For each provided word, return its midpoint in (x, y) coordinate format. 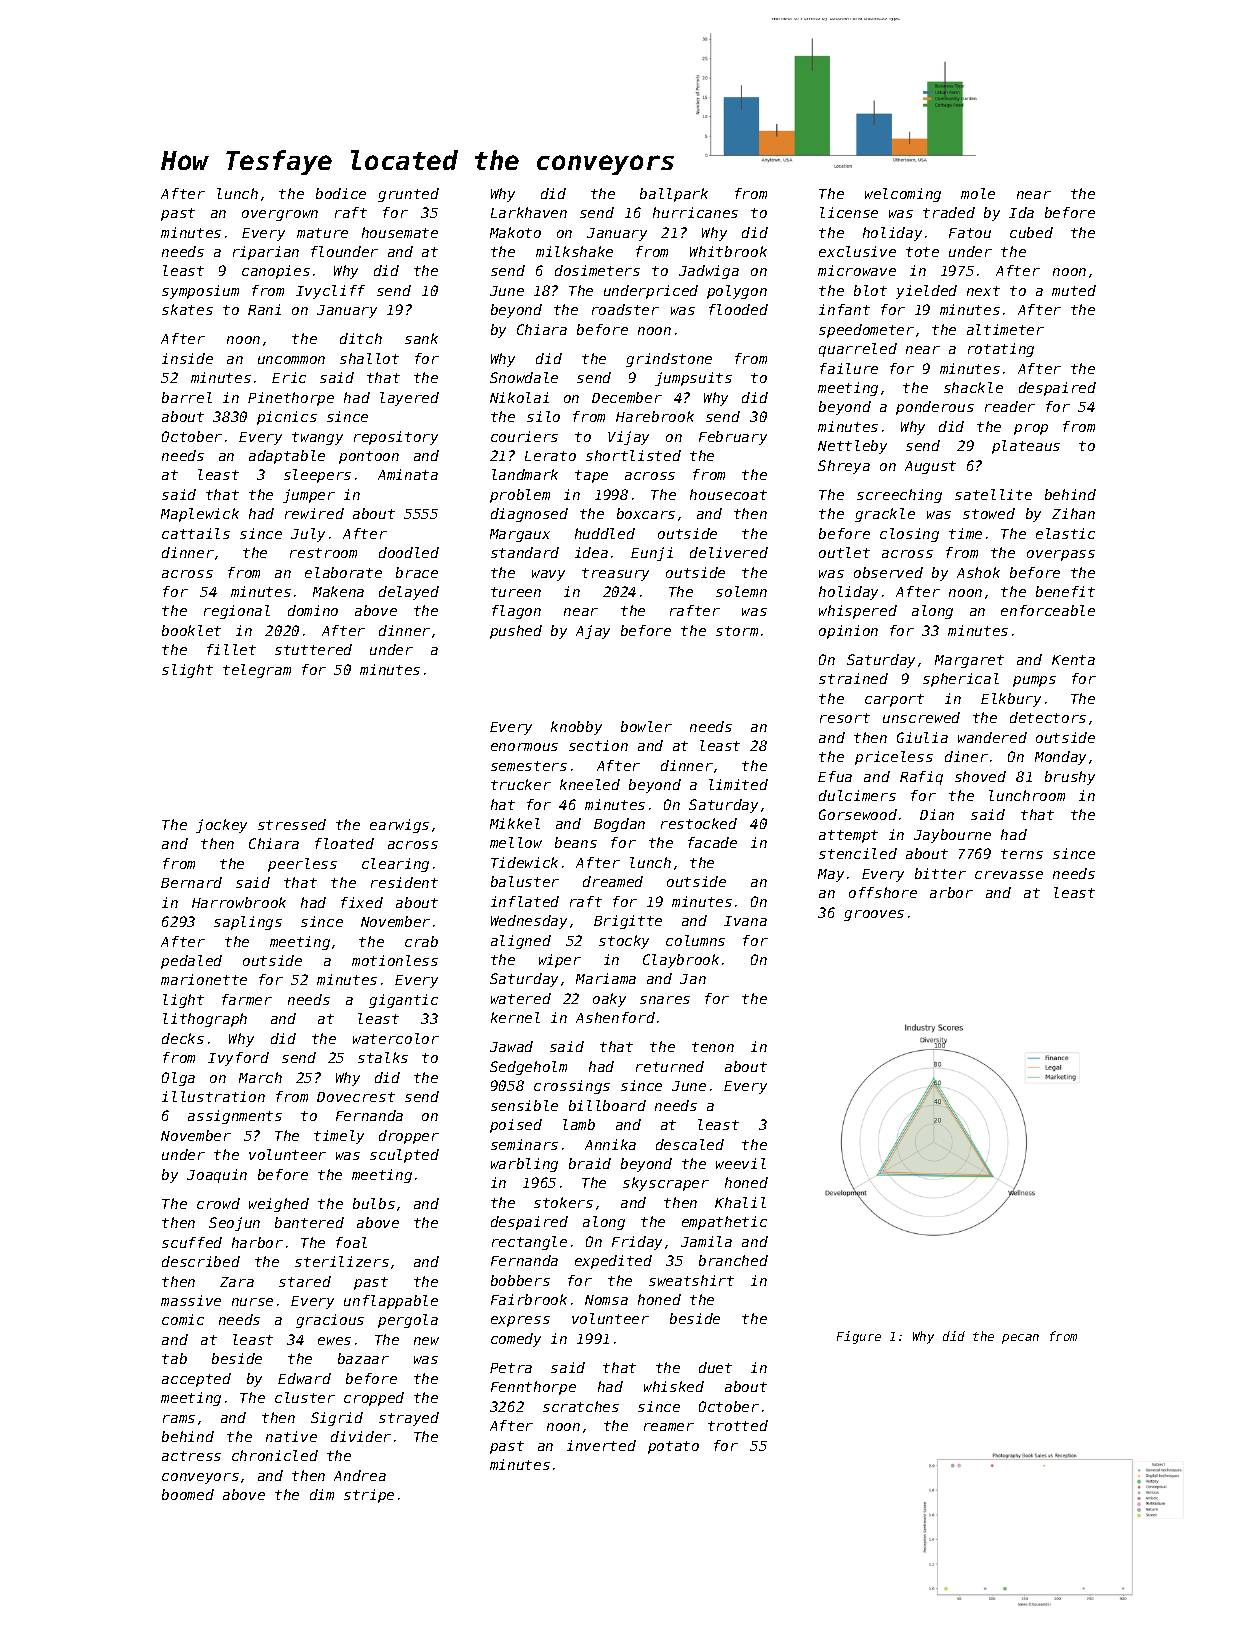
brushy (1070, 778)
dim (322, 1494)
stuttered (313, 649)
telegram (257, 671)
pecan (1020, 1339)
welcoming (903, 195)
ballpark (674, 195)
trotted (738, 1425)
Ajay (593, 632)
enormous (524, 747)
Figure (859, 1337)
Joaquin (217, 1176)
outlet (844, 552)
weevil (741, 1163)
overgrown (280, 215)
